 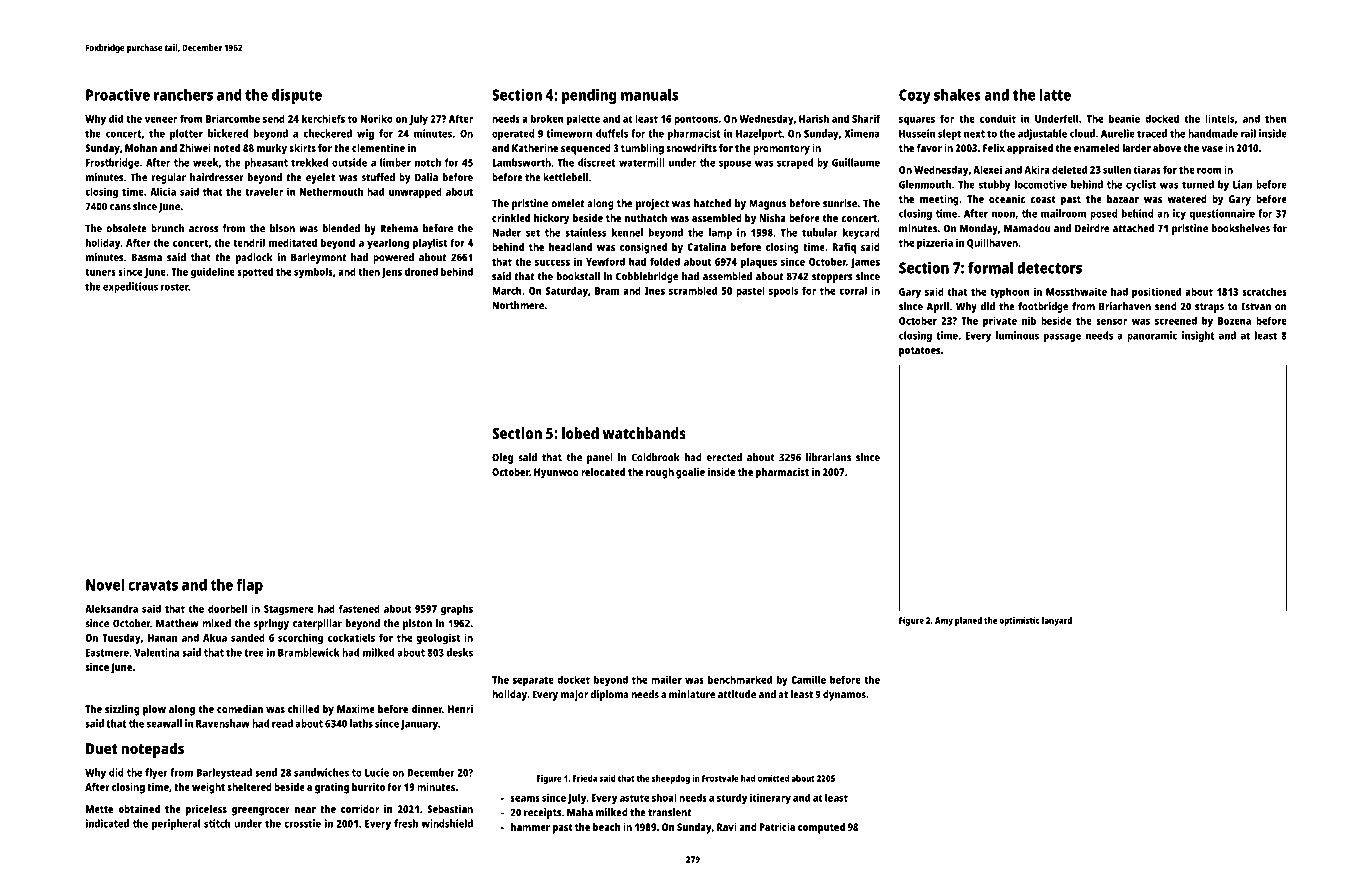 I want to click on lanyard, so click(x=1057, y=621).
